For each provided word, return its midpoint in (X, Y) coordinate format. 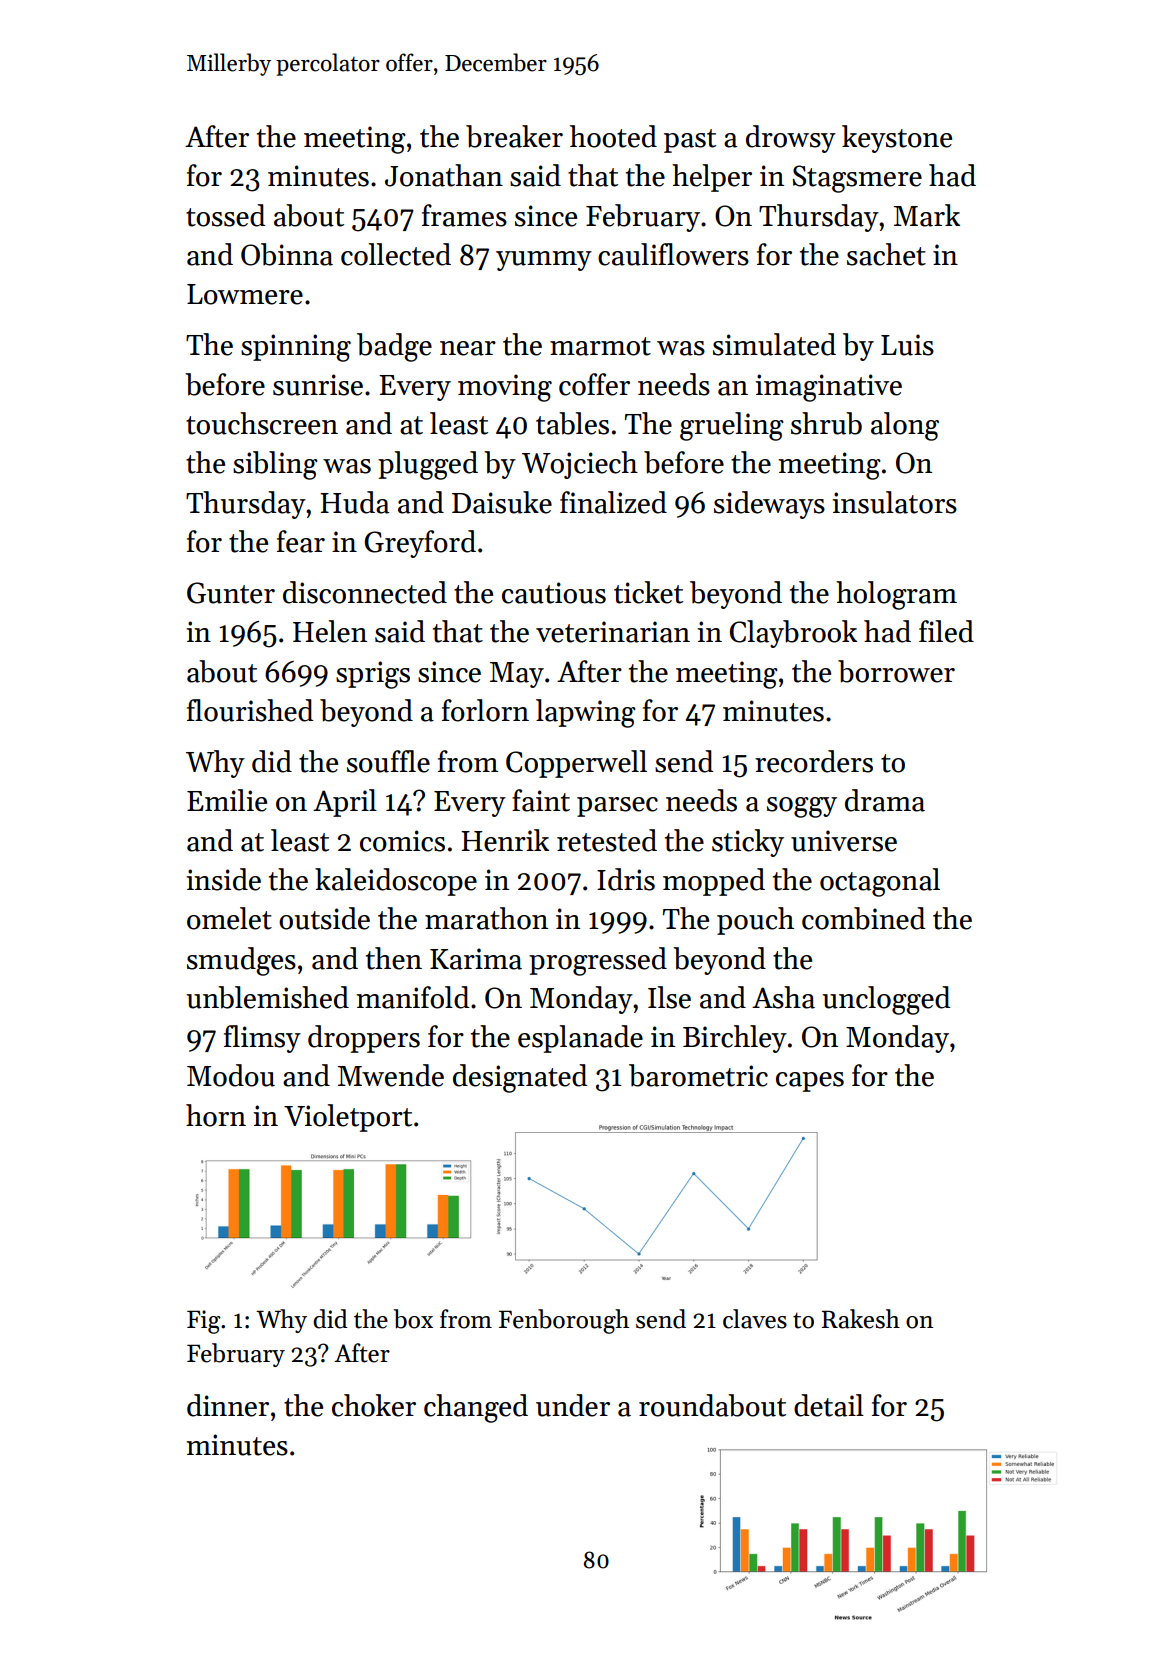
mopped (714, 882)
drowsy (791, 139)
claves (755, 1319)
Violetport (348, 1118)
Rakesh (861, 1319)
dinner (228, 1405)
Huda (354, 502)
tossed (225, 215)
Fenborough (564, 1321)
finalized (613, 502)
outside (324, 918)
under (573, 1405)
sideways (769, 505)
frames (464, 215)
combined (863, 918)
